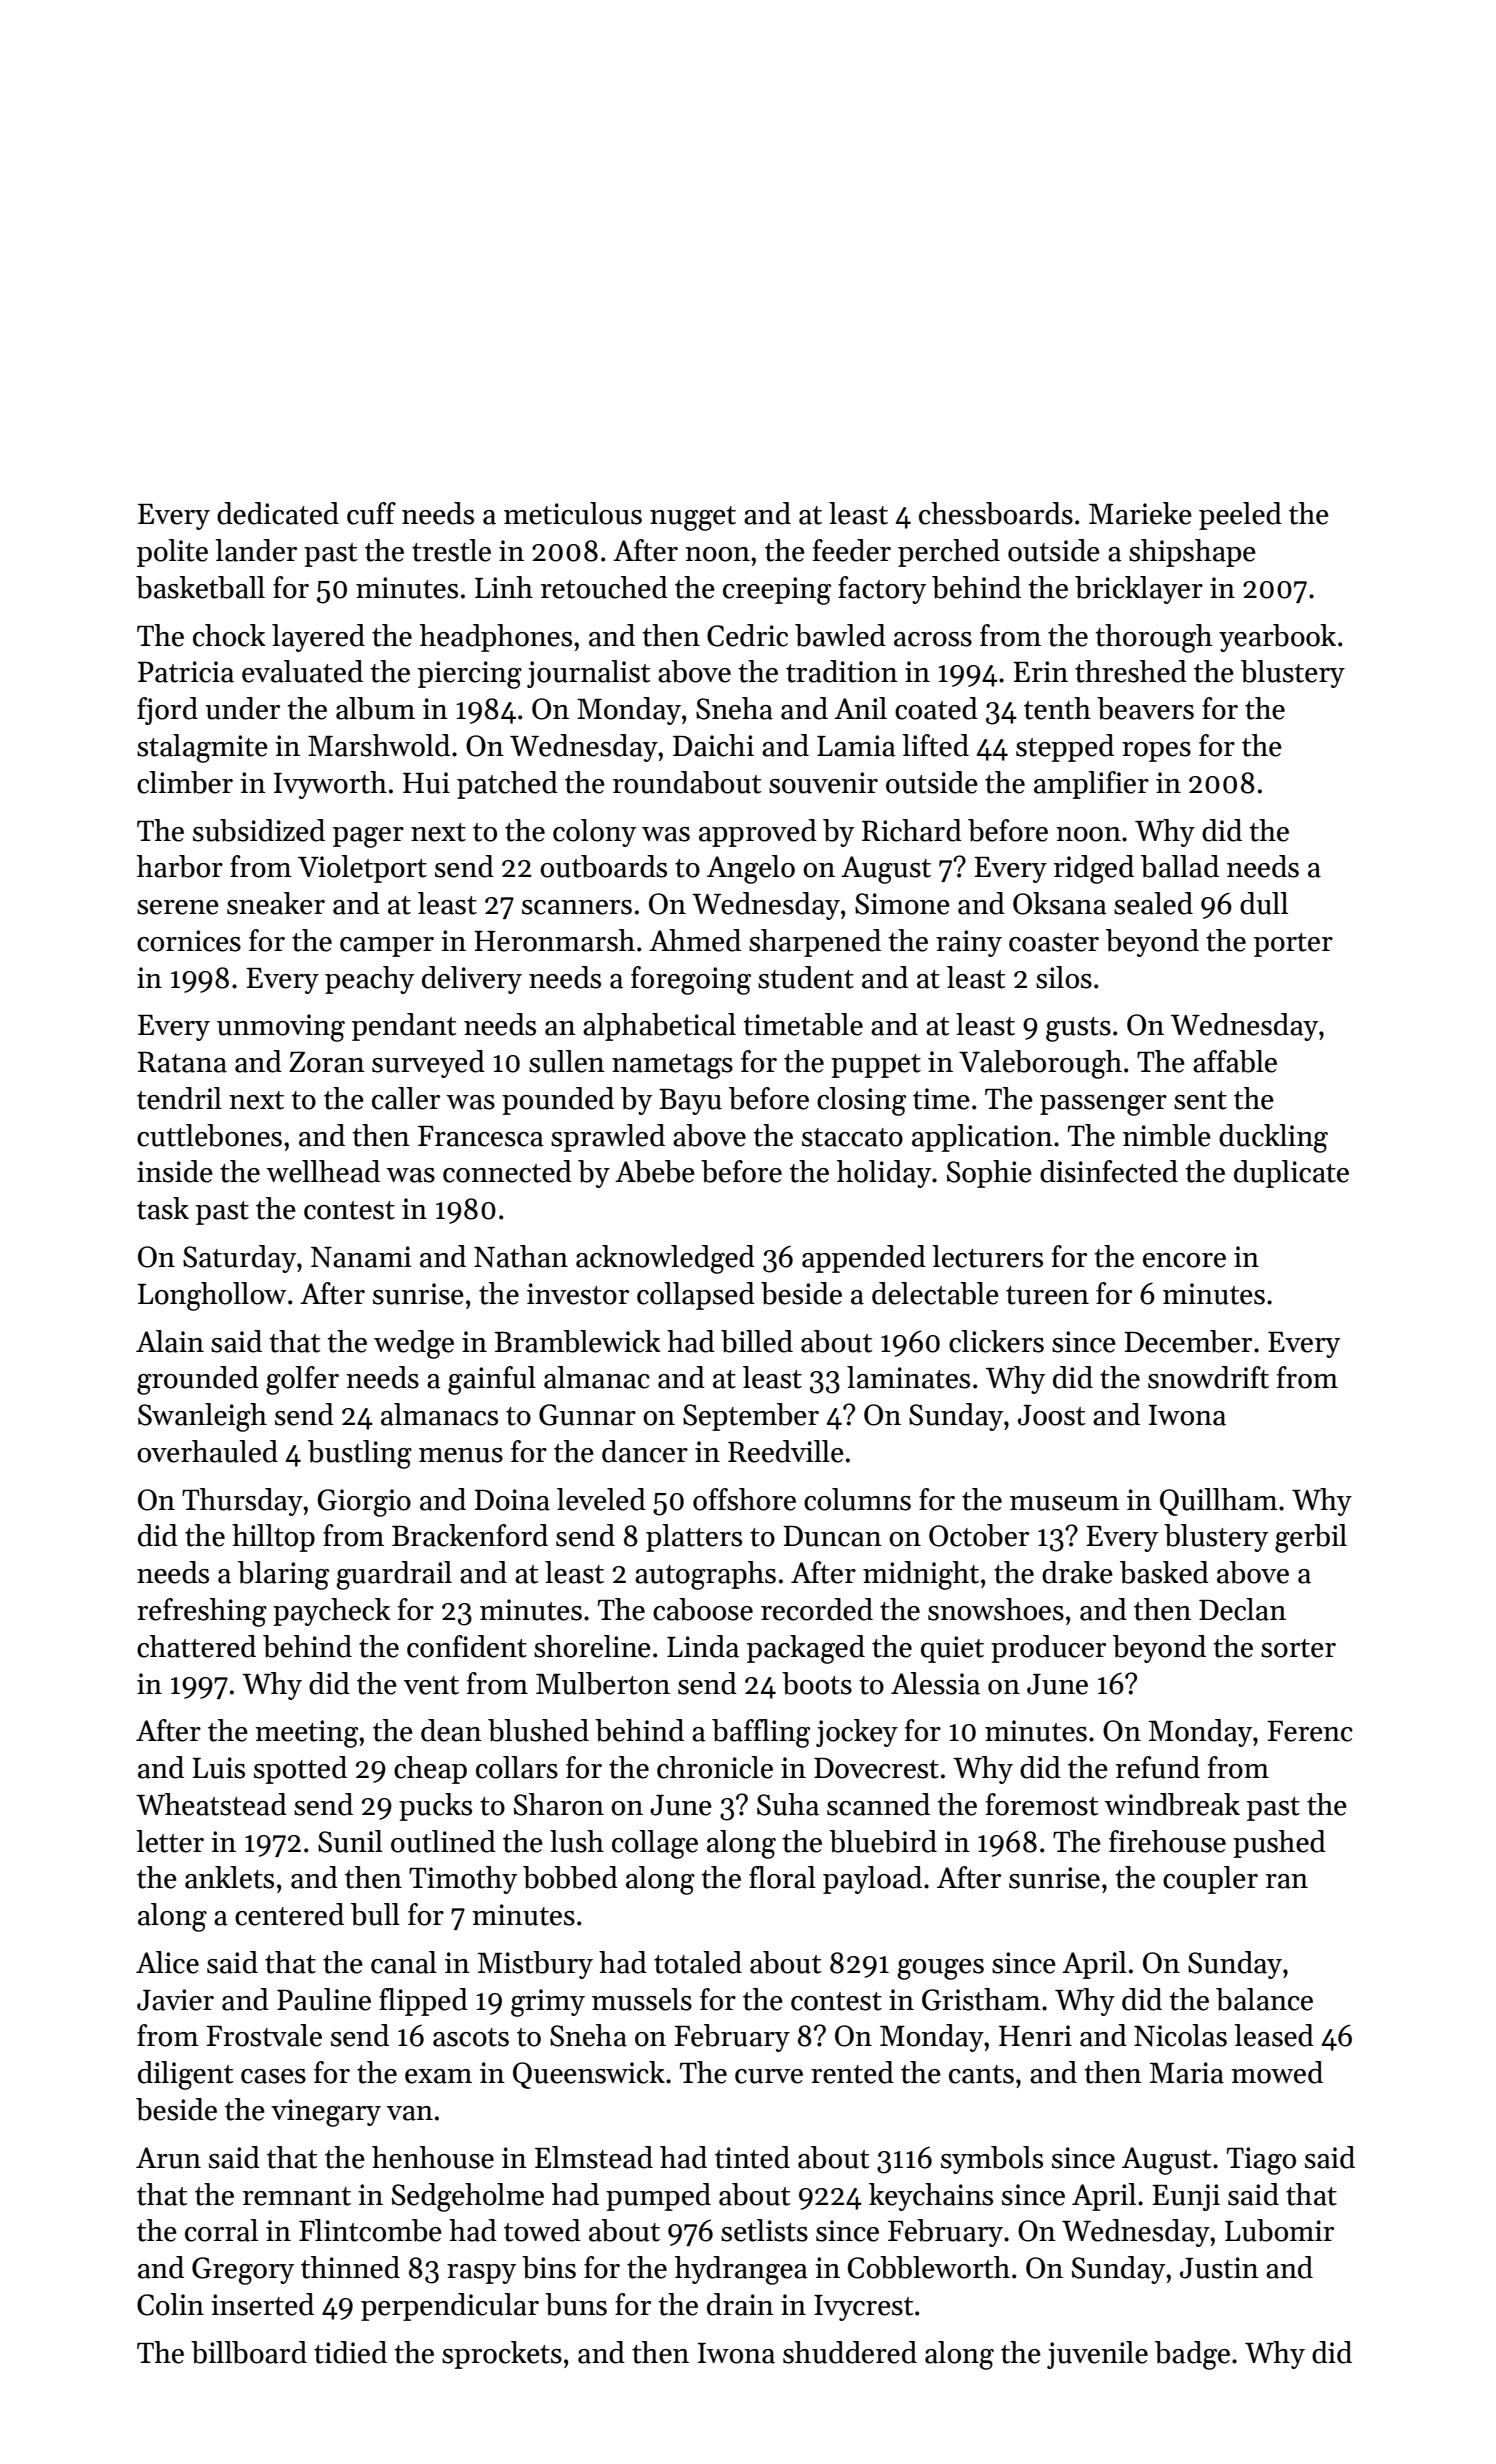  Describe the element at coordinates (1154, 638) in the screenshot. I see `thorough` at that location.
